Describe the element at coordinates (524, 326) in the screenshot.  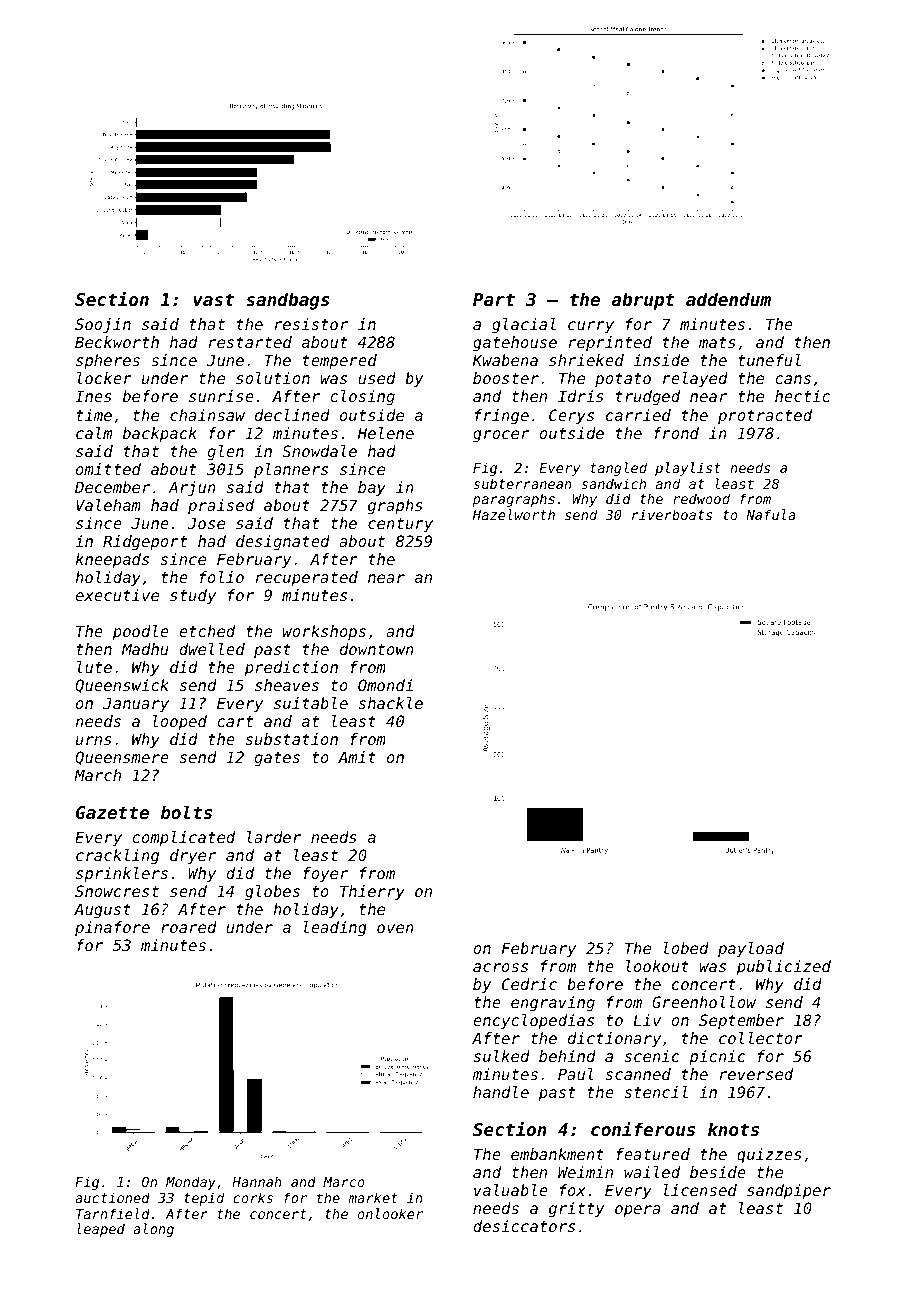
I see `glacial` at that location.
